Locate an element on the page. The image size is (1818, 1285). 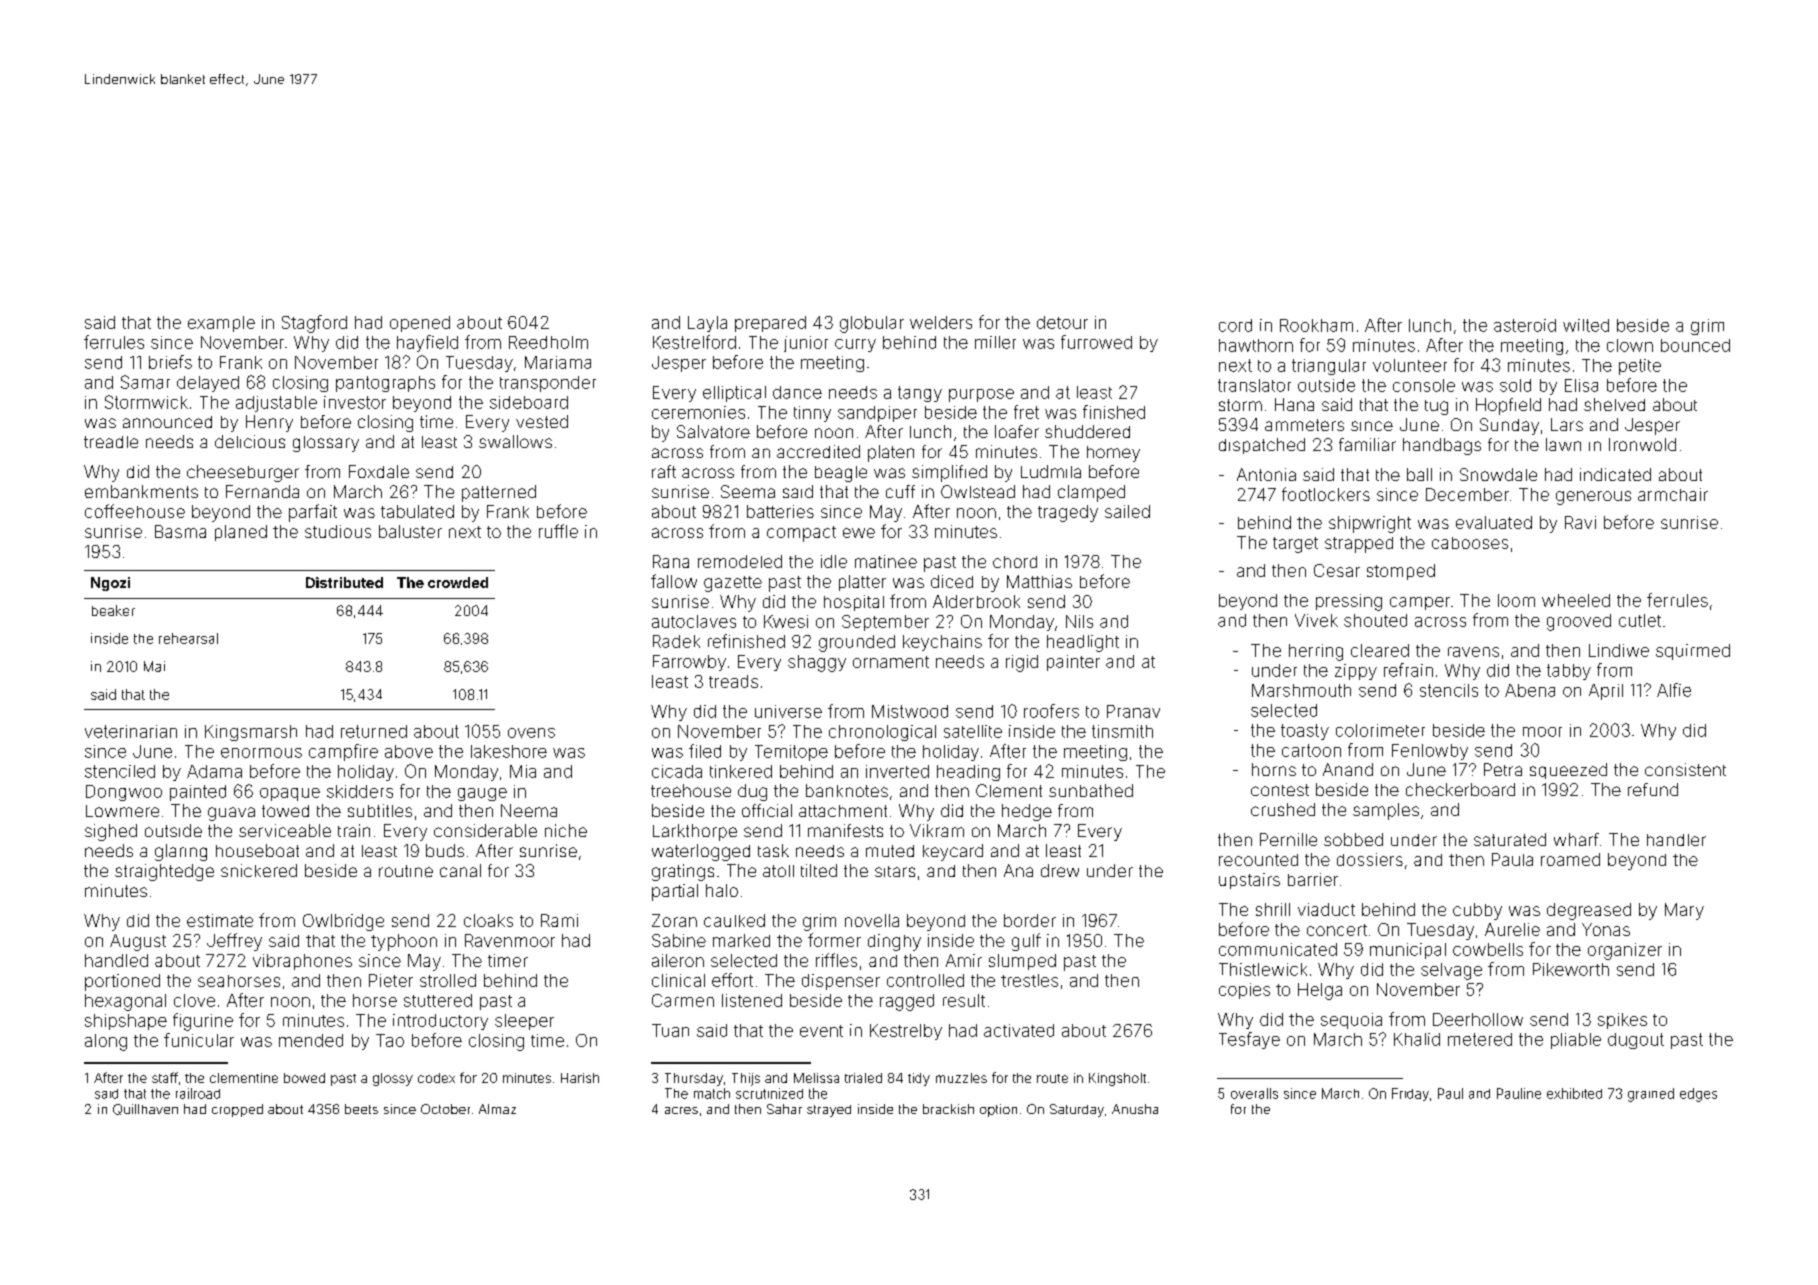
portioned is located at coordinates (122, 982).
